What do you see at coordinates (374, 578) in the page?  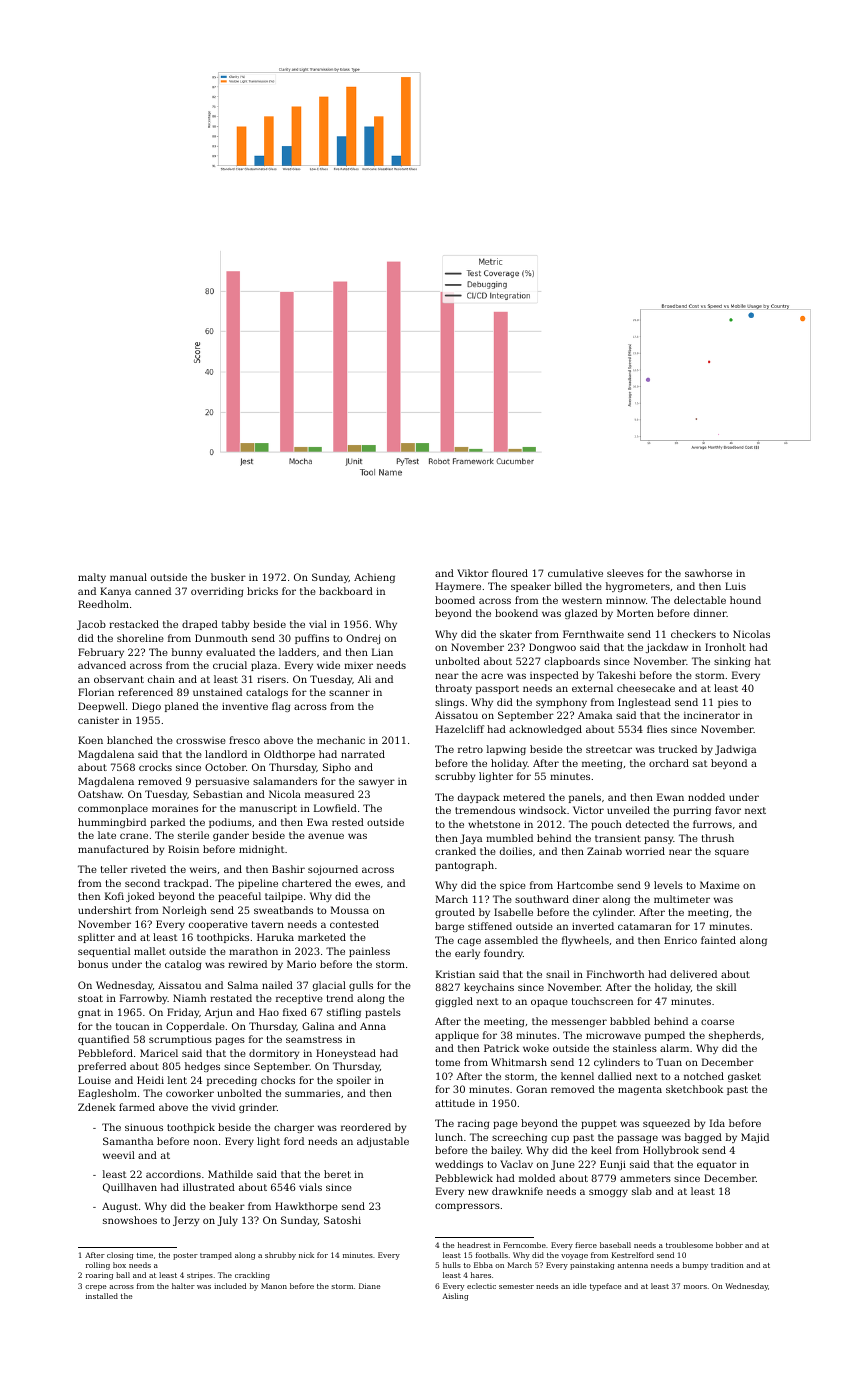 I see `Achieng` at bounding box center [374, 578].
